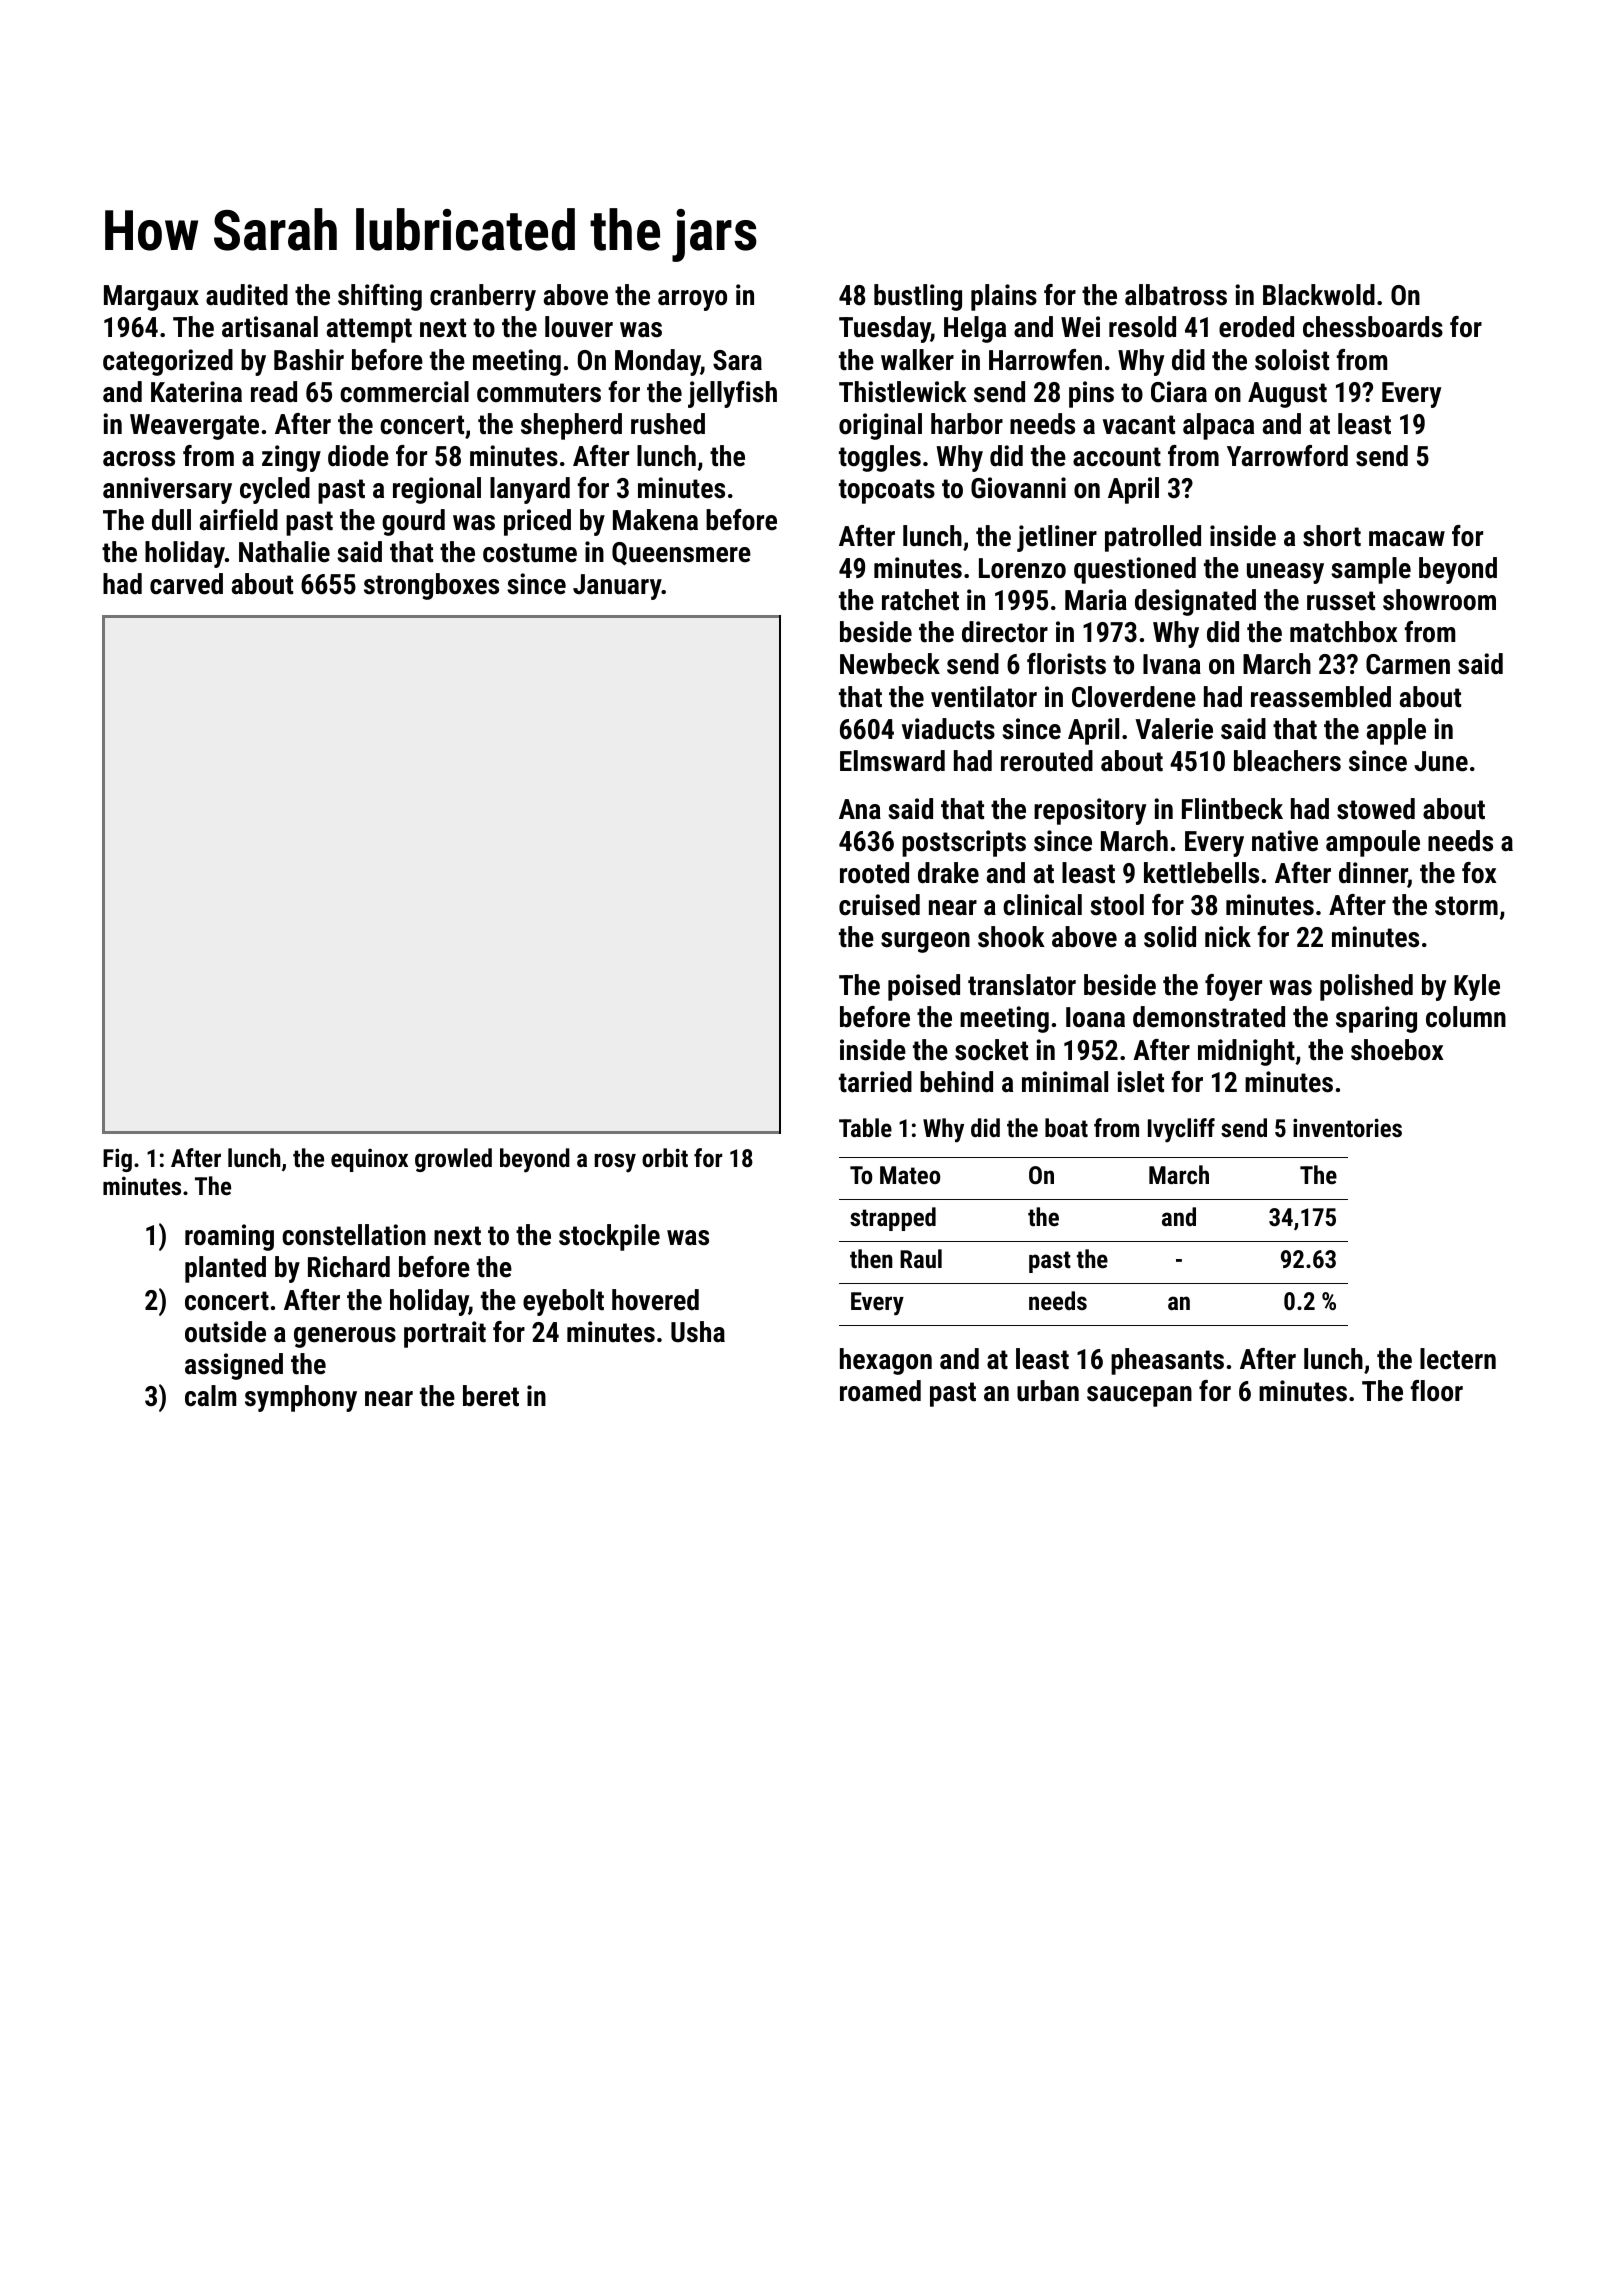  Describe the element at coordinates (210, 1396) in the screenshot. I see `calm` at that location.
